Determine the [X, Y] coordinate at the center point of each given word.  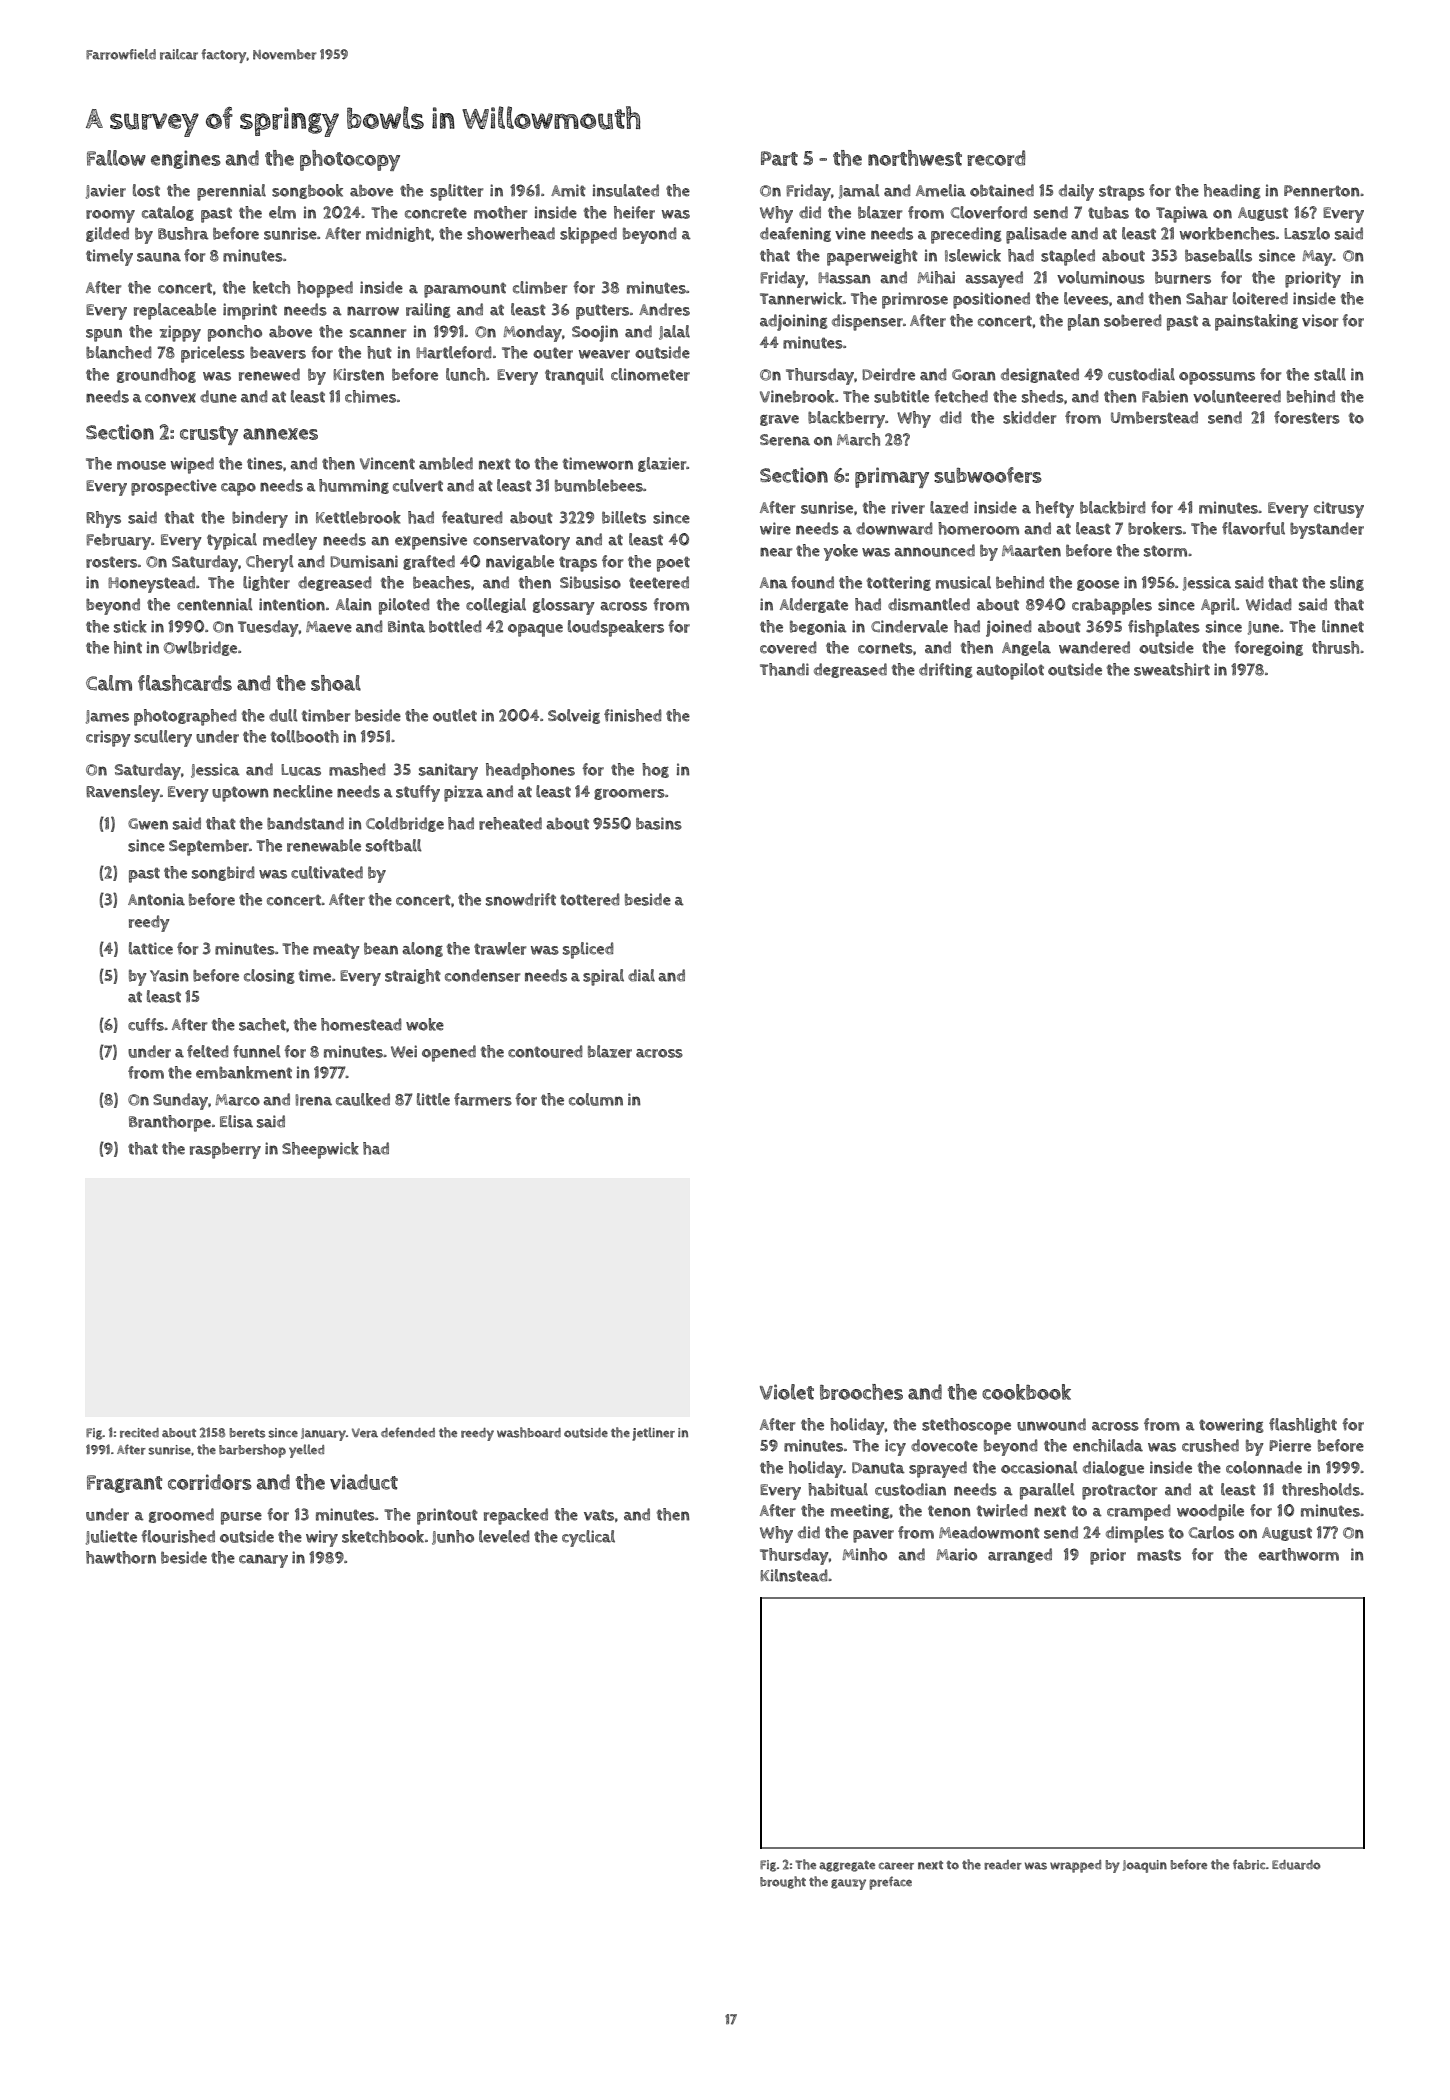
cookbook [1026, 1392]
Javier [106, 191]
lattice [151, 948]
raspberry [225, 1150]
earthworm [1299, 1554]
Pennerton [1322, 191]
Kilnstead [794, 1575]
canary [263, 1561]
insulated [626, 190]
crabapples [1112, 606]
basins [659, 823]
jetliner [653, 1434]
